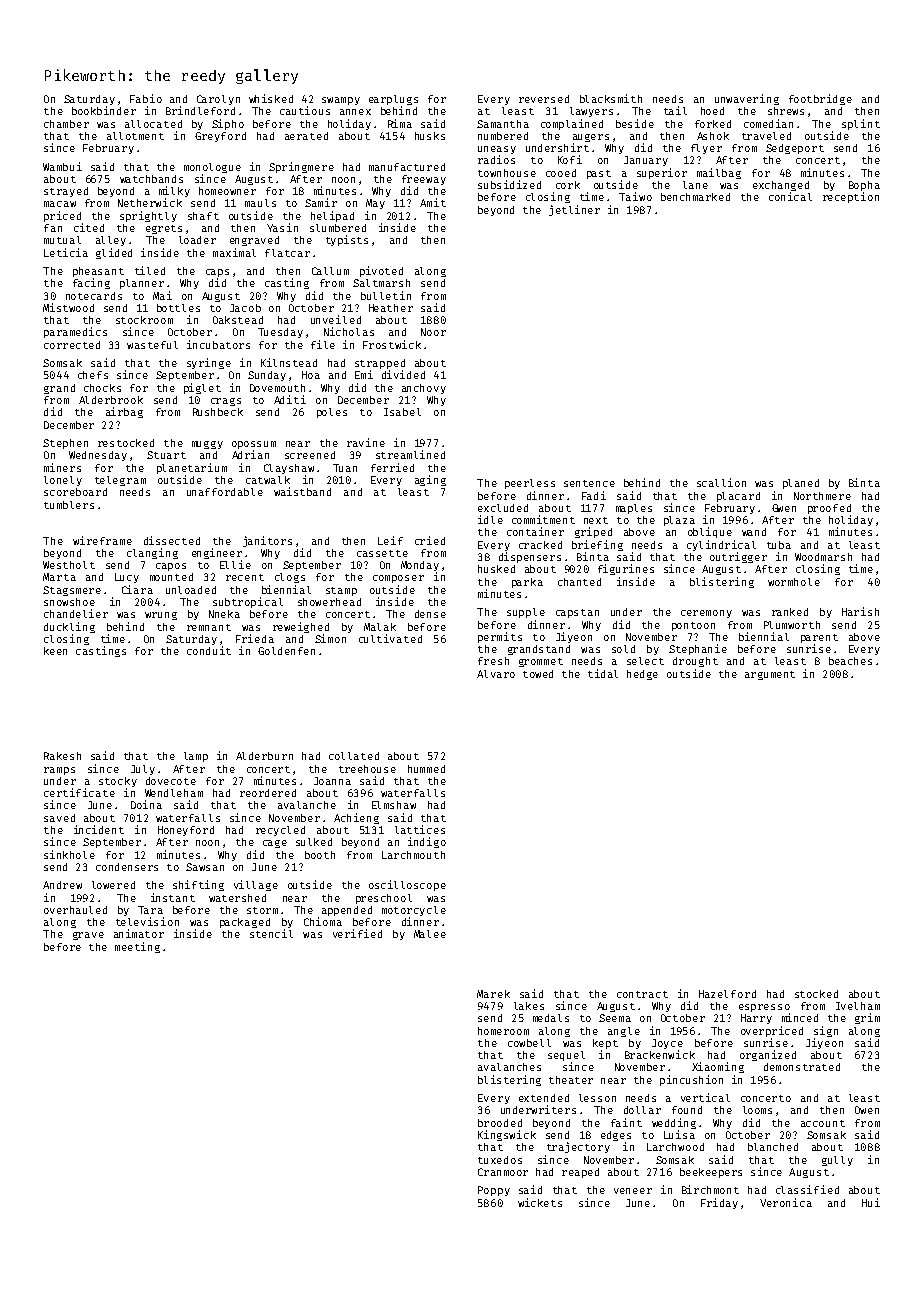 This screenshot has width=924, height=1308. Describe the element at coordinates (770, 675) in the screenshot. I see `argument` at that location.
